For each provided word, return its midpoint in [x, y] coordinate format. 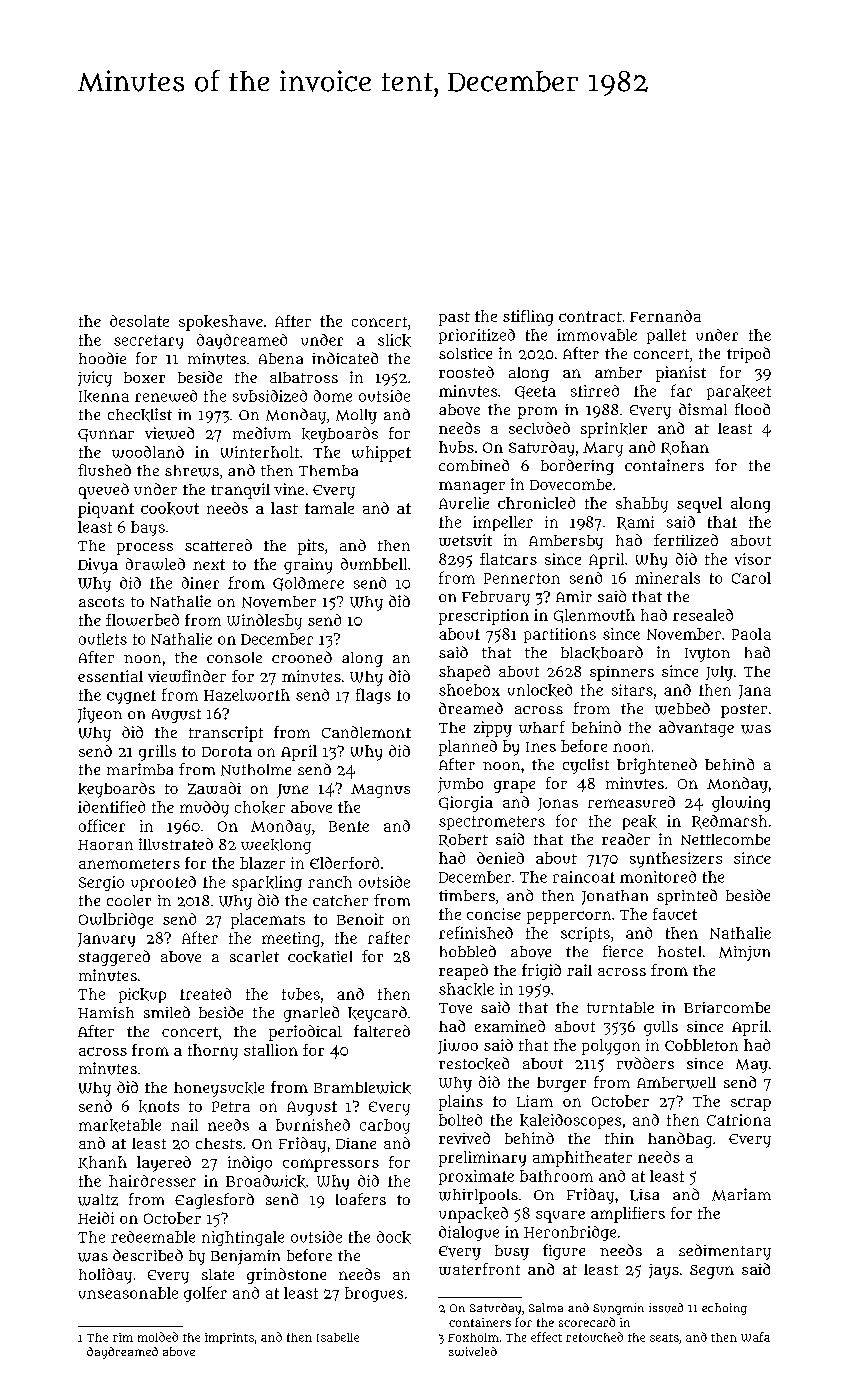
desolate [139, 321]
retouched [594, 1337]
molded [158, 1337]
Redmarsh [729, 822]
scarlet [254, 956]
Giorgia [466, 804]
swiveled [473, 1351]
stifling [528, 318]
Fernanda [665, 316]
